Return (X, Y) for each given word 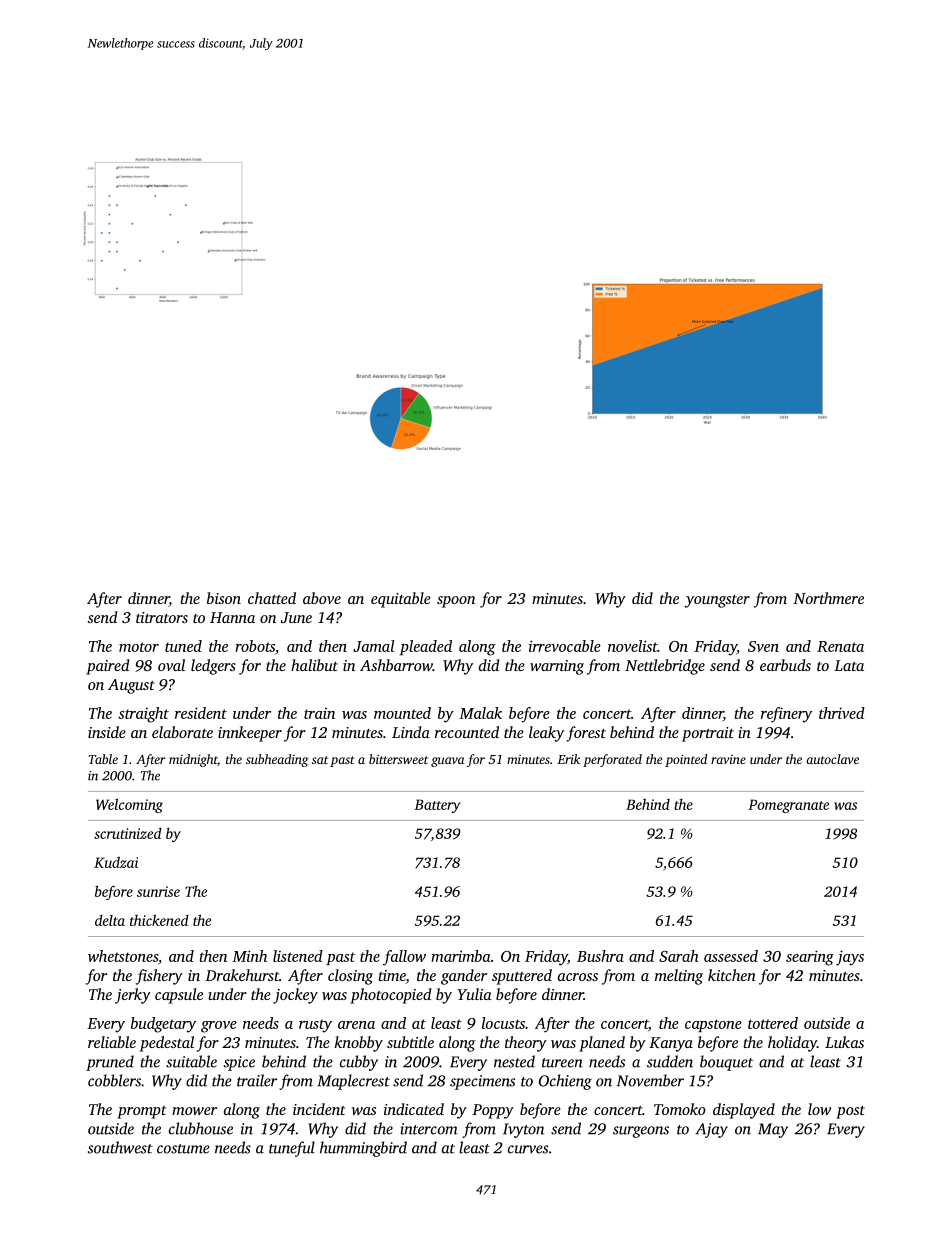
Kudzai (116, 862)
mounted (402, 713)
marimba (460, 956)
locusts (503, 1023)
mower (194, 1111)
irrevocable (565, 646)
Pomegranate (788, 806)
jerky (133, 996)
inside (107, 732)
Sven (763, 646)
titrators (162, 617)
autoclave (832, 759)
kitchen (732, 975)
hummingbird (363, 1149)
